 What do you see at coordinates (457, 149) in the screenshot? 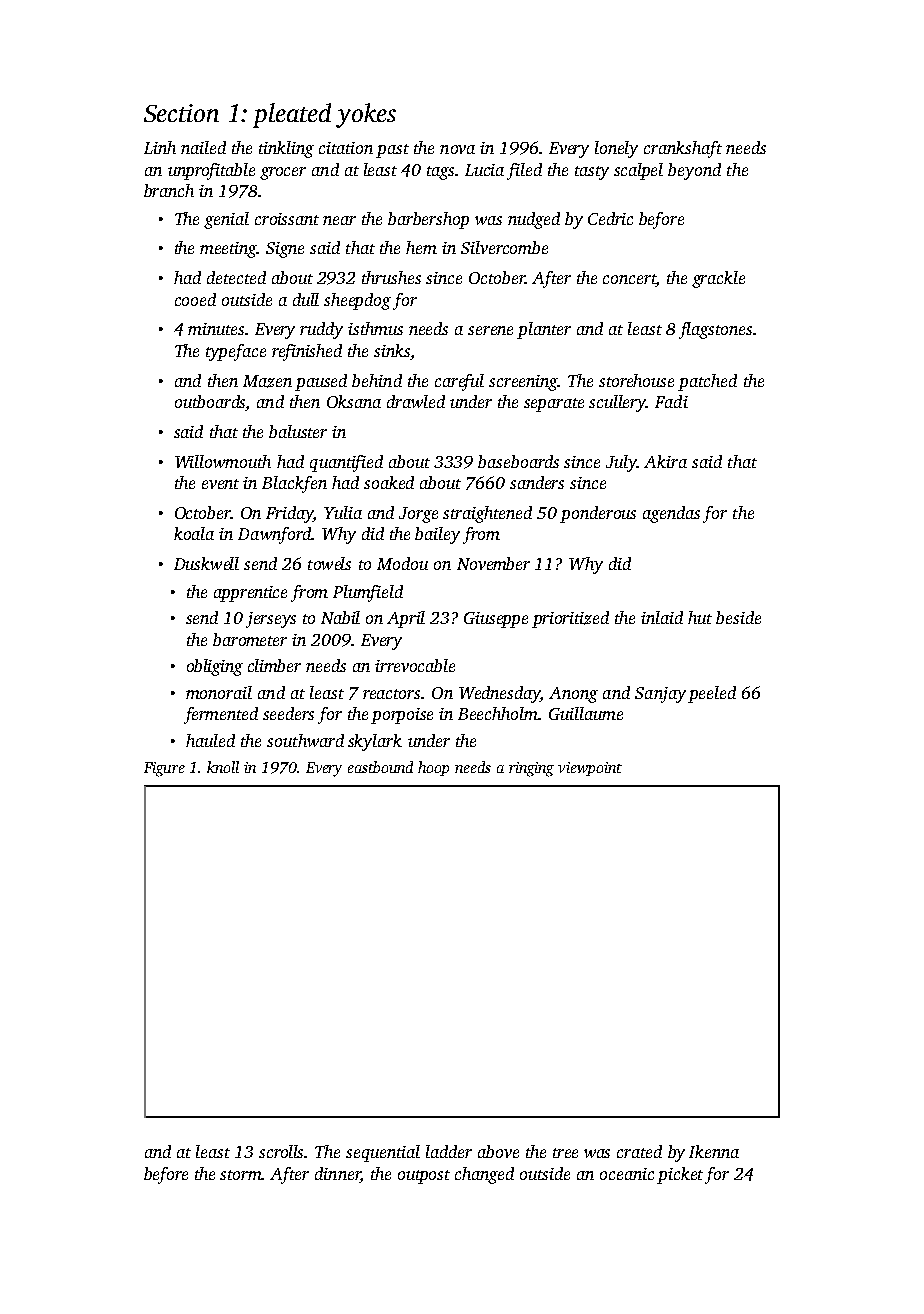
I see `nova` at bounding box center [457, 149].
